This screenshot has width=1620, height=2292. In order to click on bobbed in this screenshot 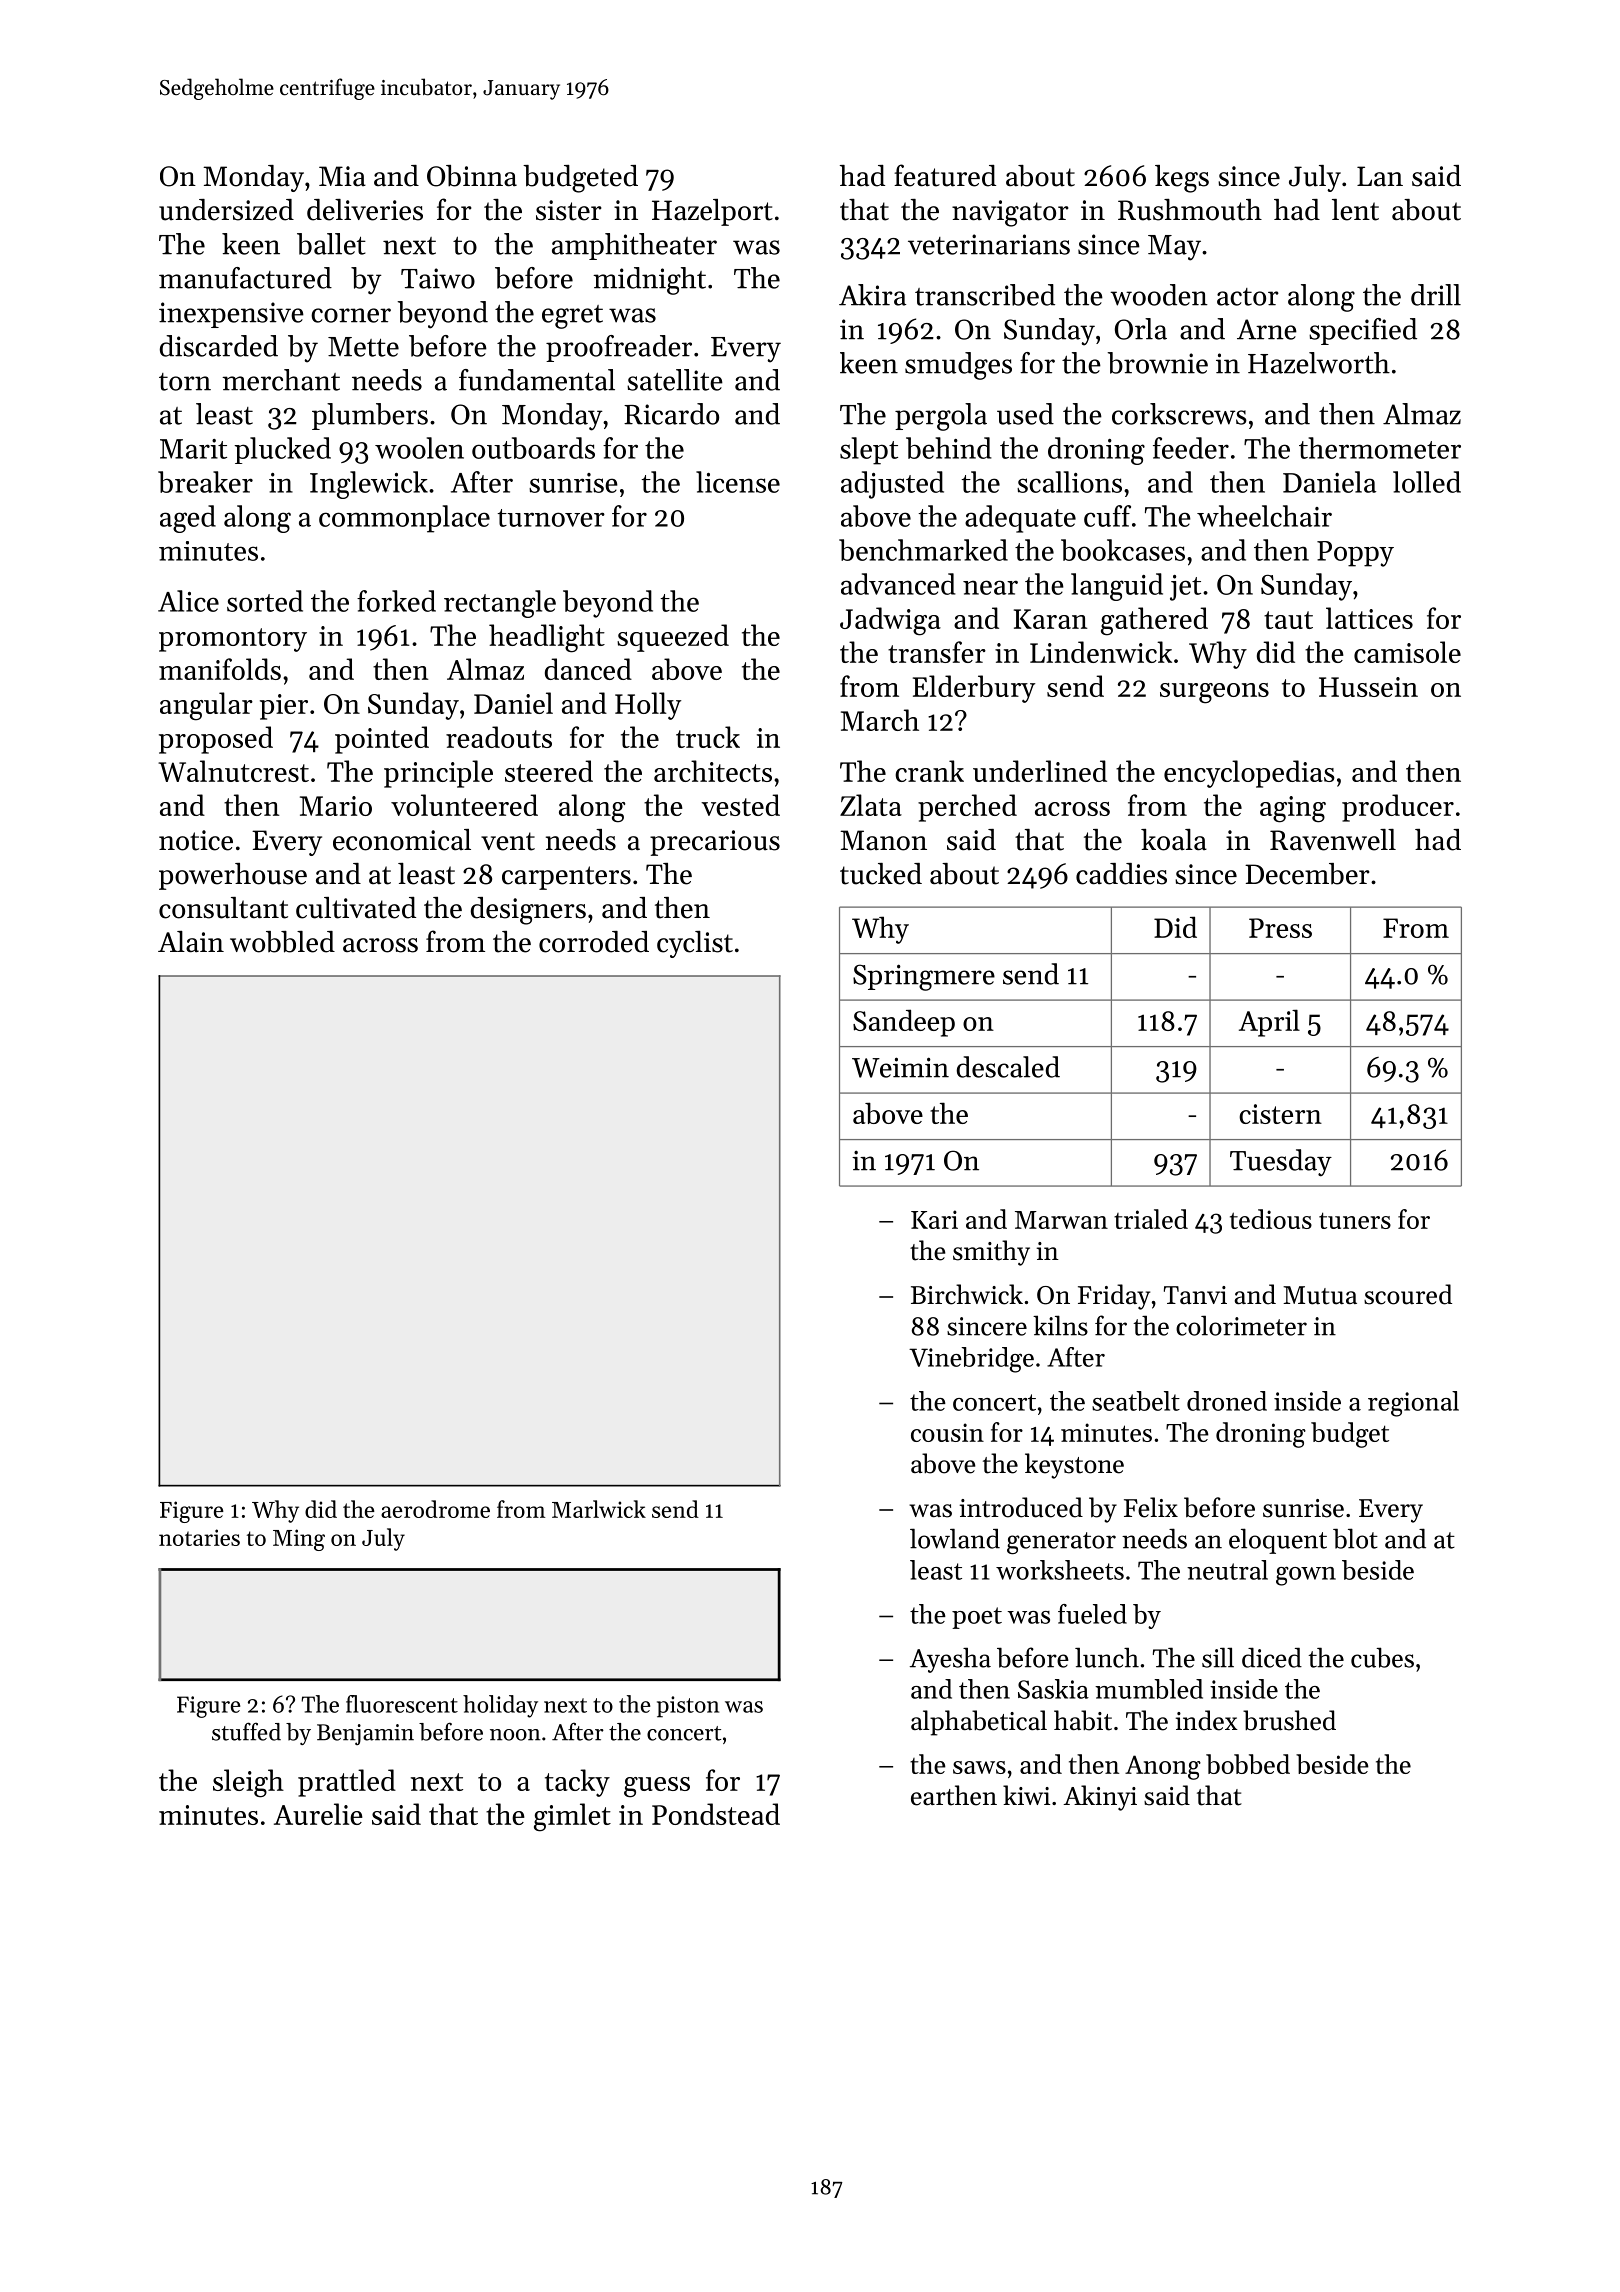, I will do `click(1248, 1764)`.
